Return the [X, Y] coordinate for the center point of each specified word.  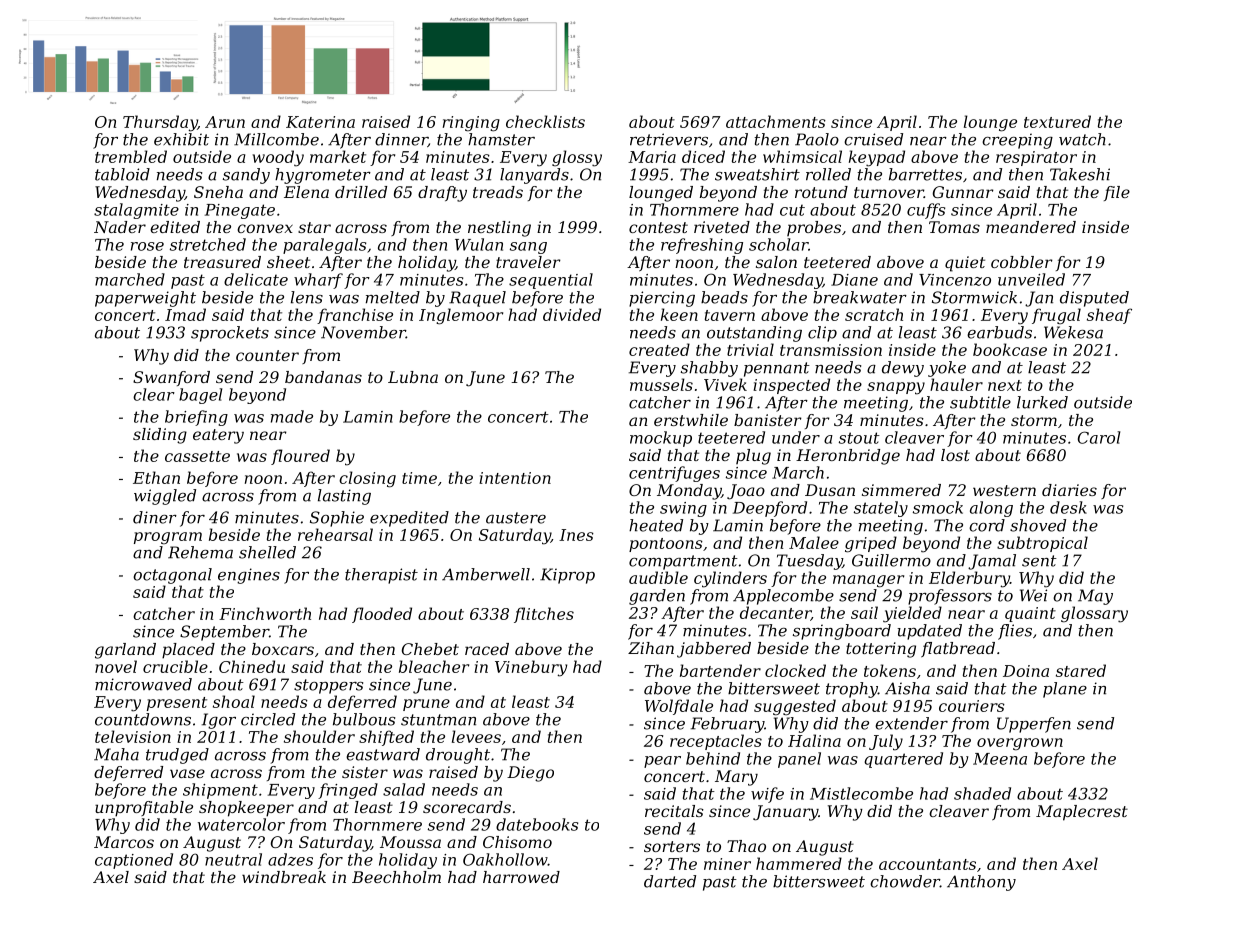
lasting [344, 497]
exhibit [181, 139]
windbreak [284, 877]
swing [683, 509]
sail [864, 612]
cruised [873, 139]
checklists [545, 121]
